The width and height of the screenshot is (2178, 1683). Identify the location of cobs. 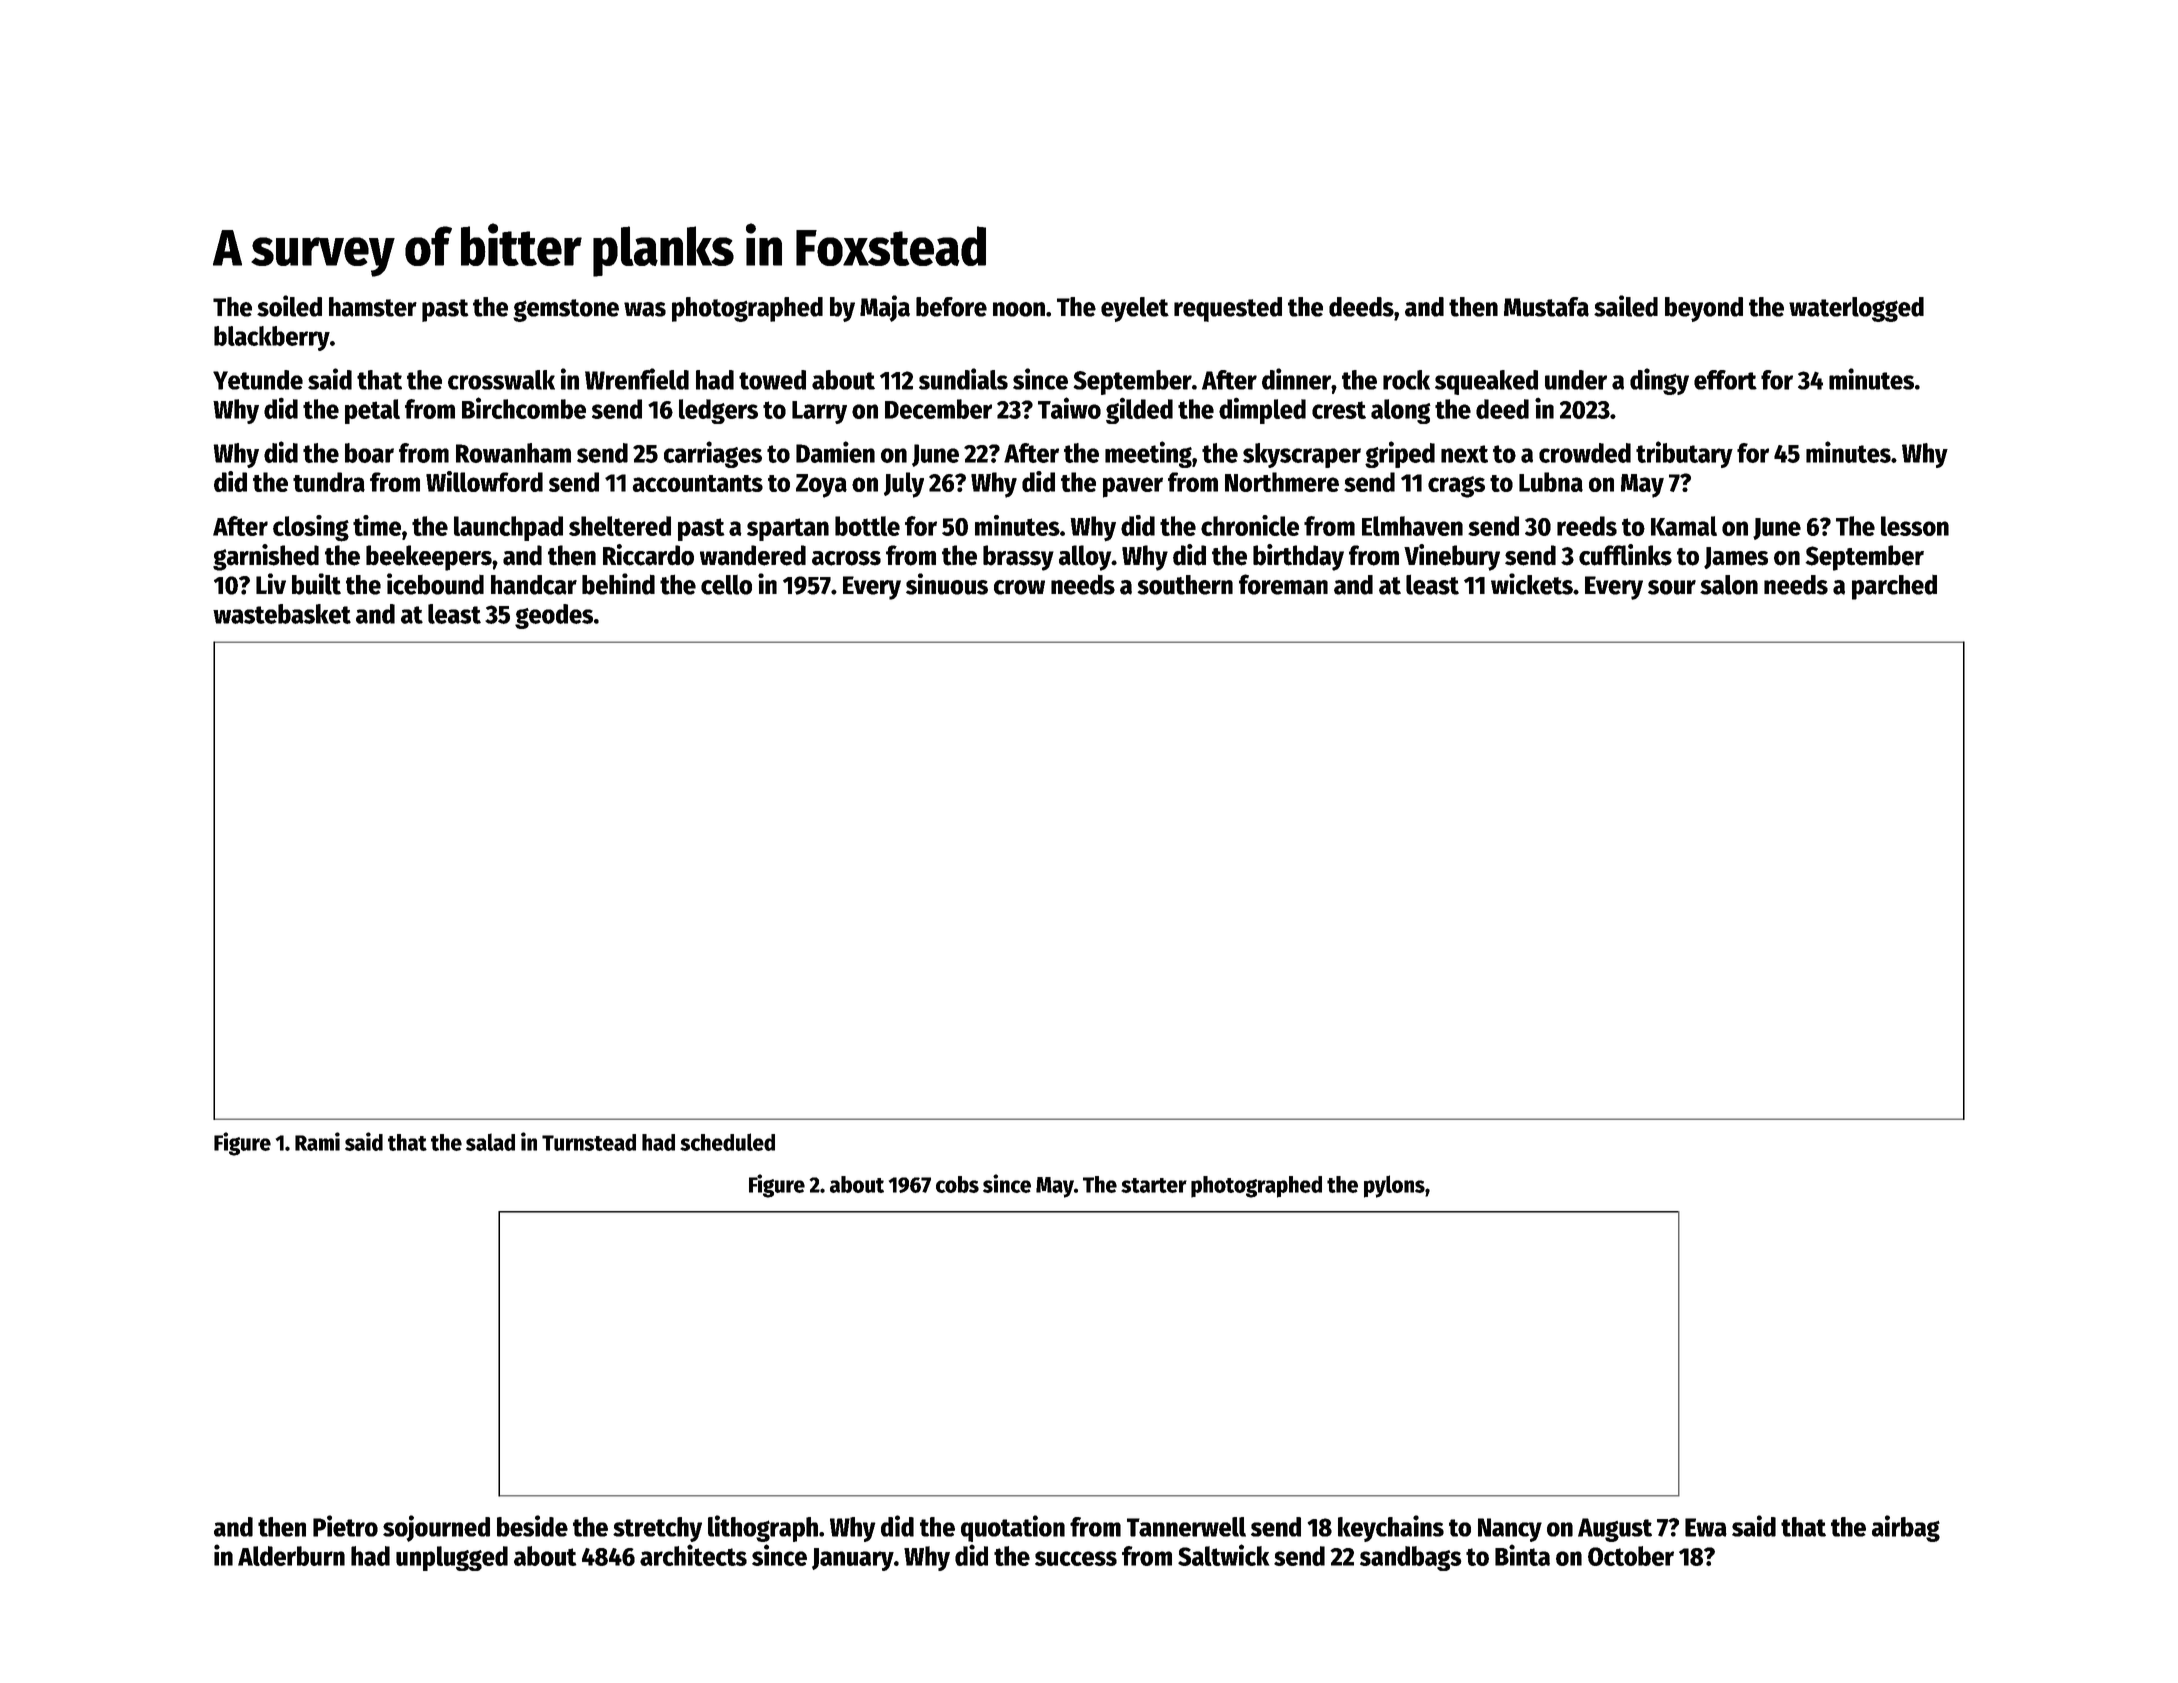
(957, 1184).
